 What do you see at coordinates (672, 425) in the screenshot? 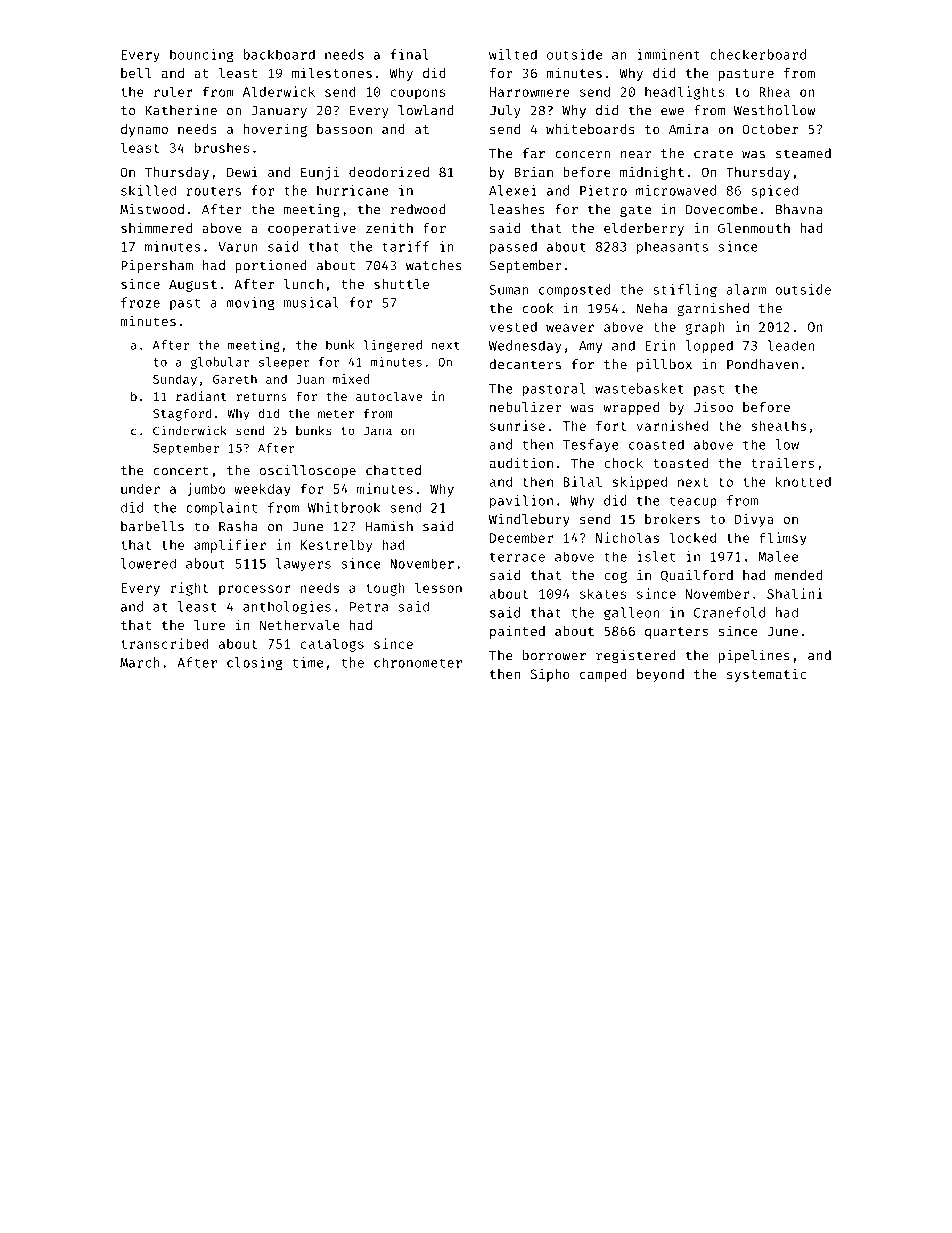
I see `varnished` at bounding box center [672, 425].
